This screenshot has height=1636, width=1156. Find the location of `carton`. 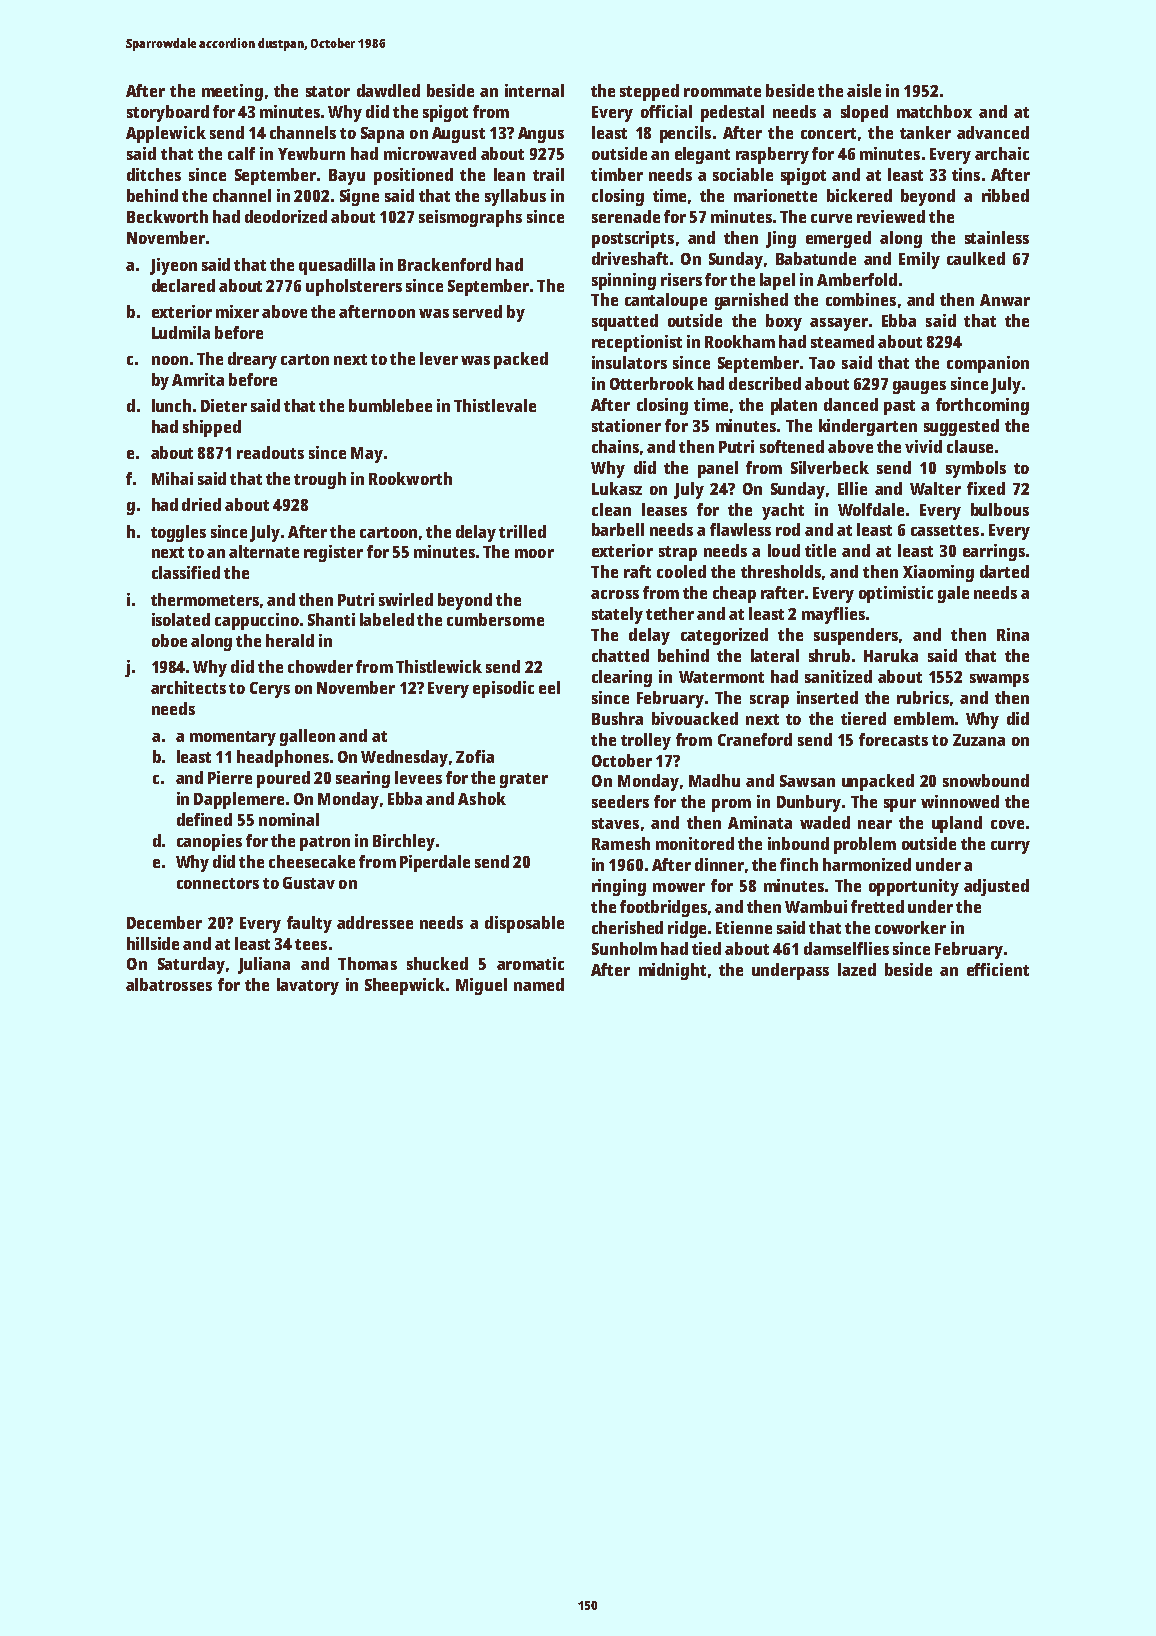

carton is located at coordinates (305, 359).
